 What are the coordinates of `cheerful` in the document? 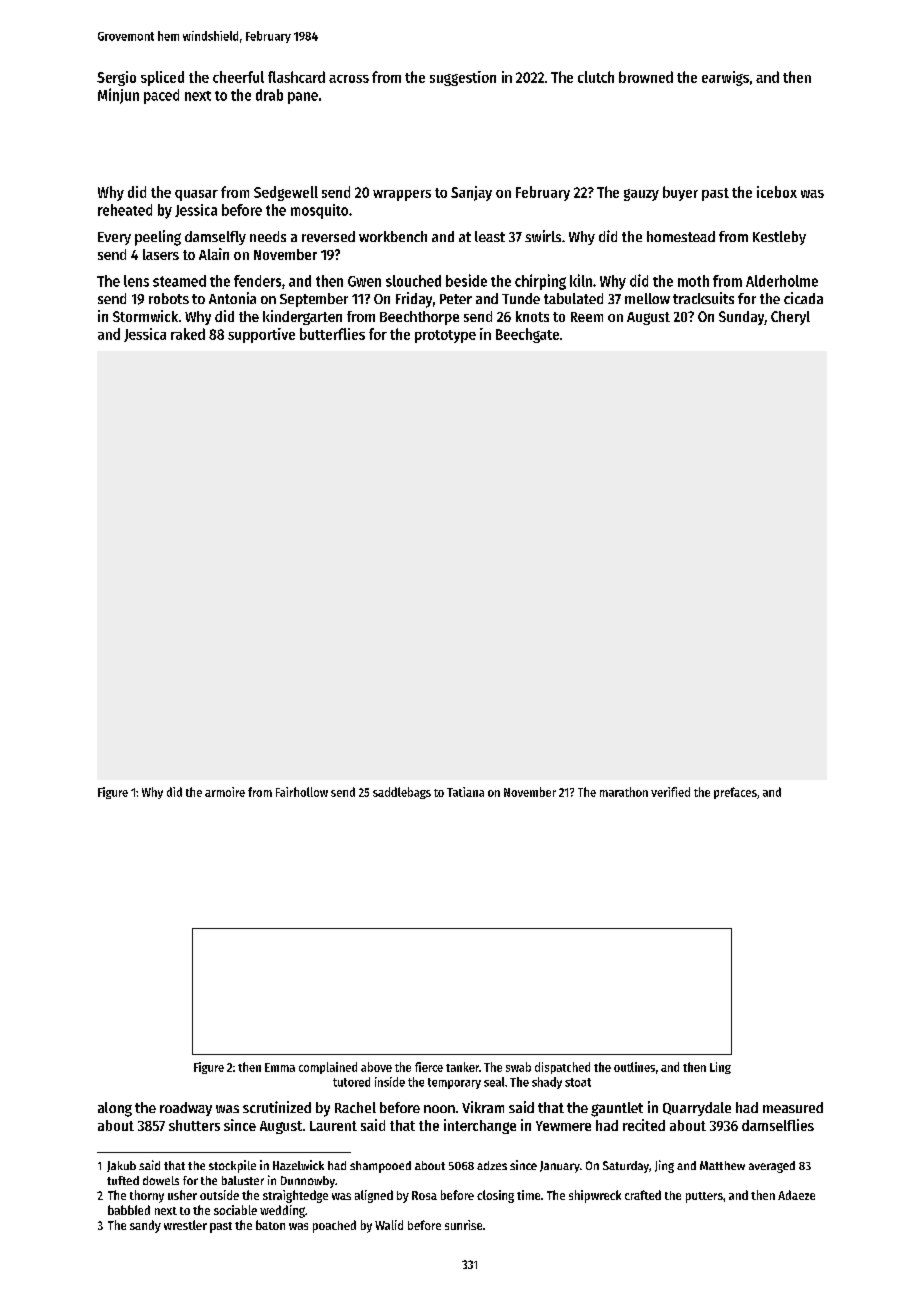 It's located at (238, 77).
